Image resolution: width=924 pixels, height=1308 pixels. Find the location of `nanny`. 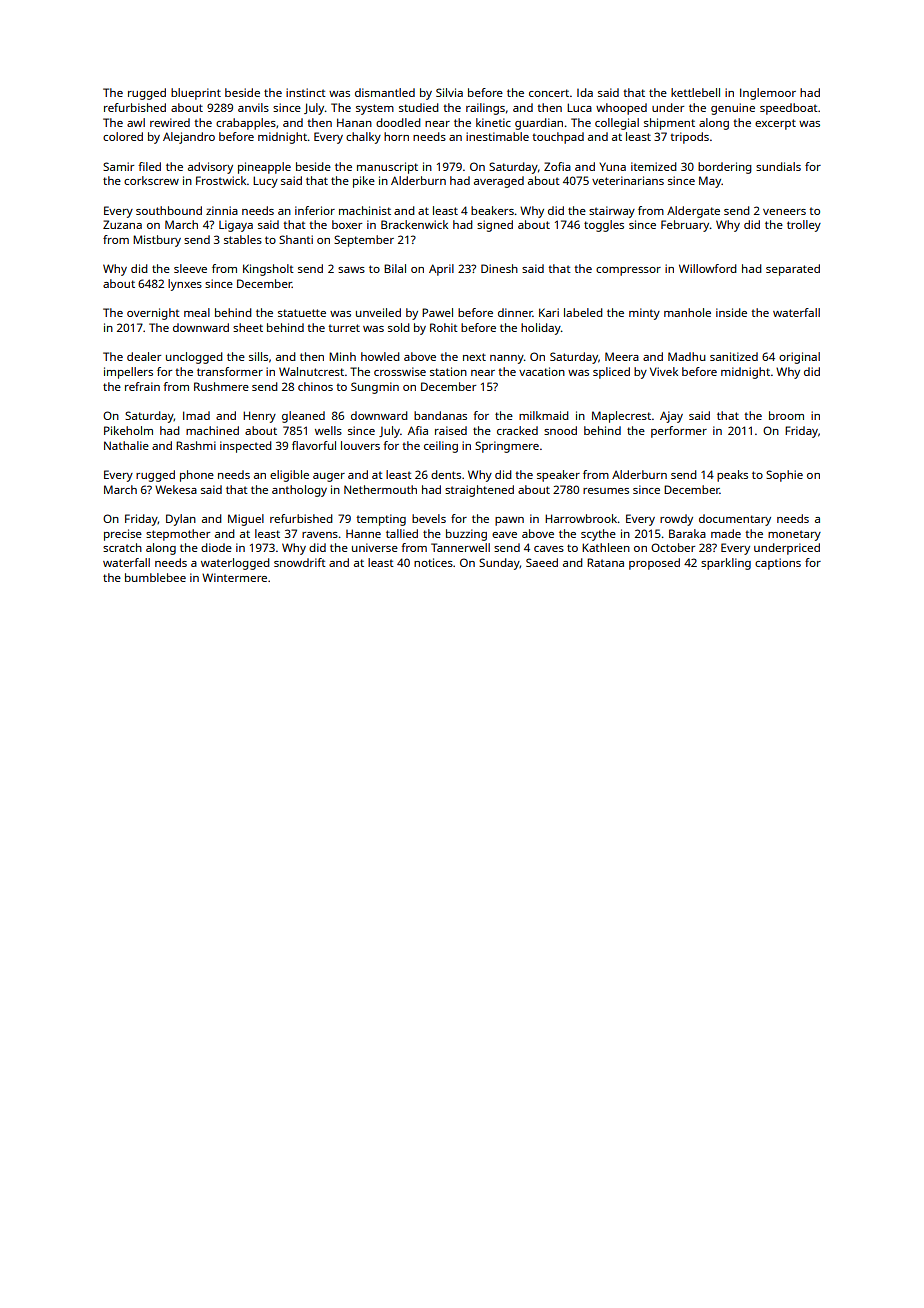

nanny is located at coordinates (507, 359).
